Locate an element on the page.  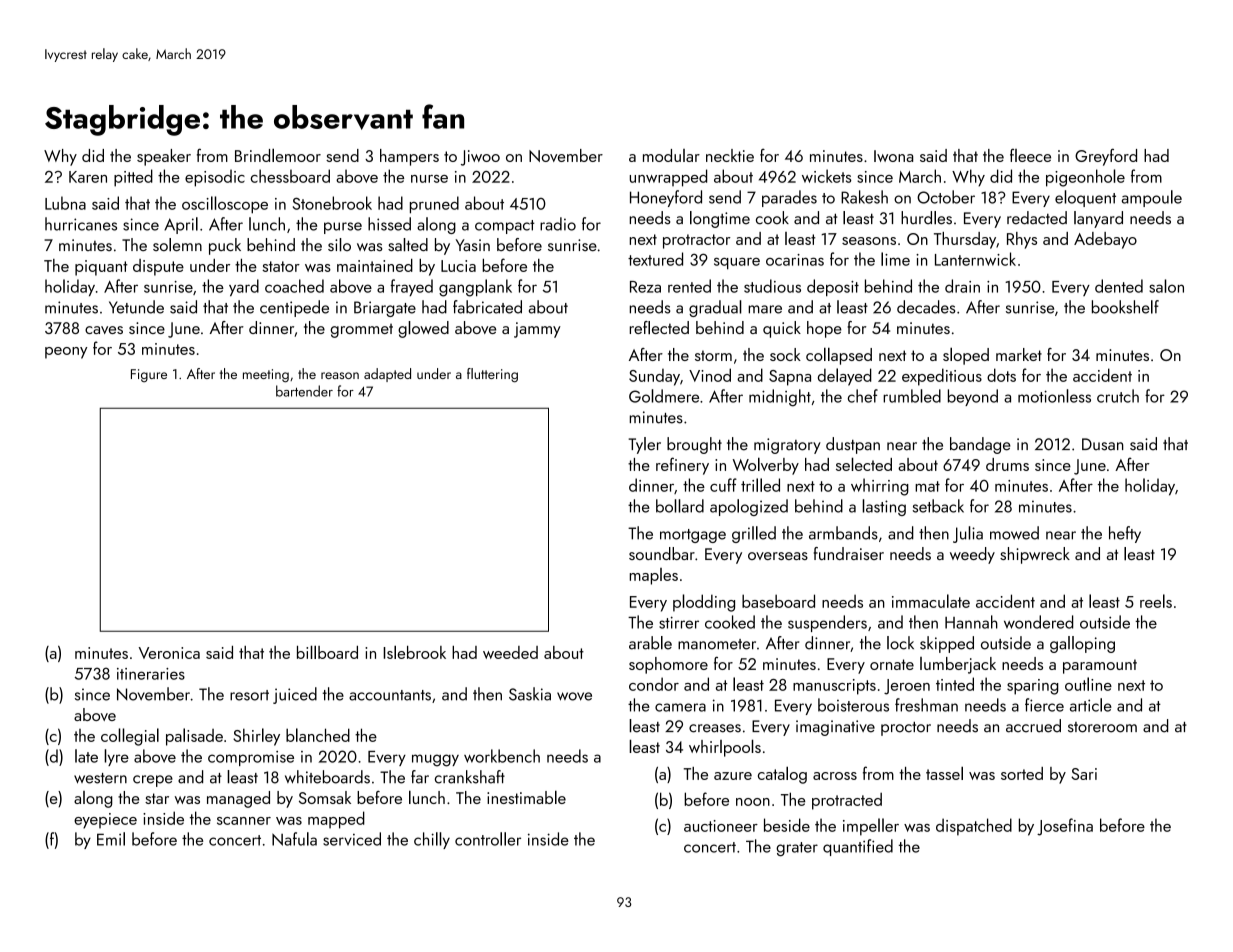
ampoule is located at coordinates (1152, 198).
